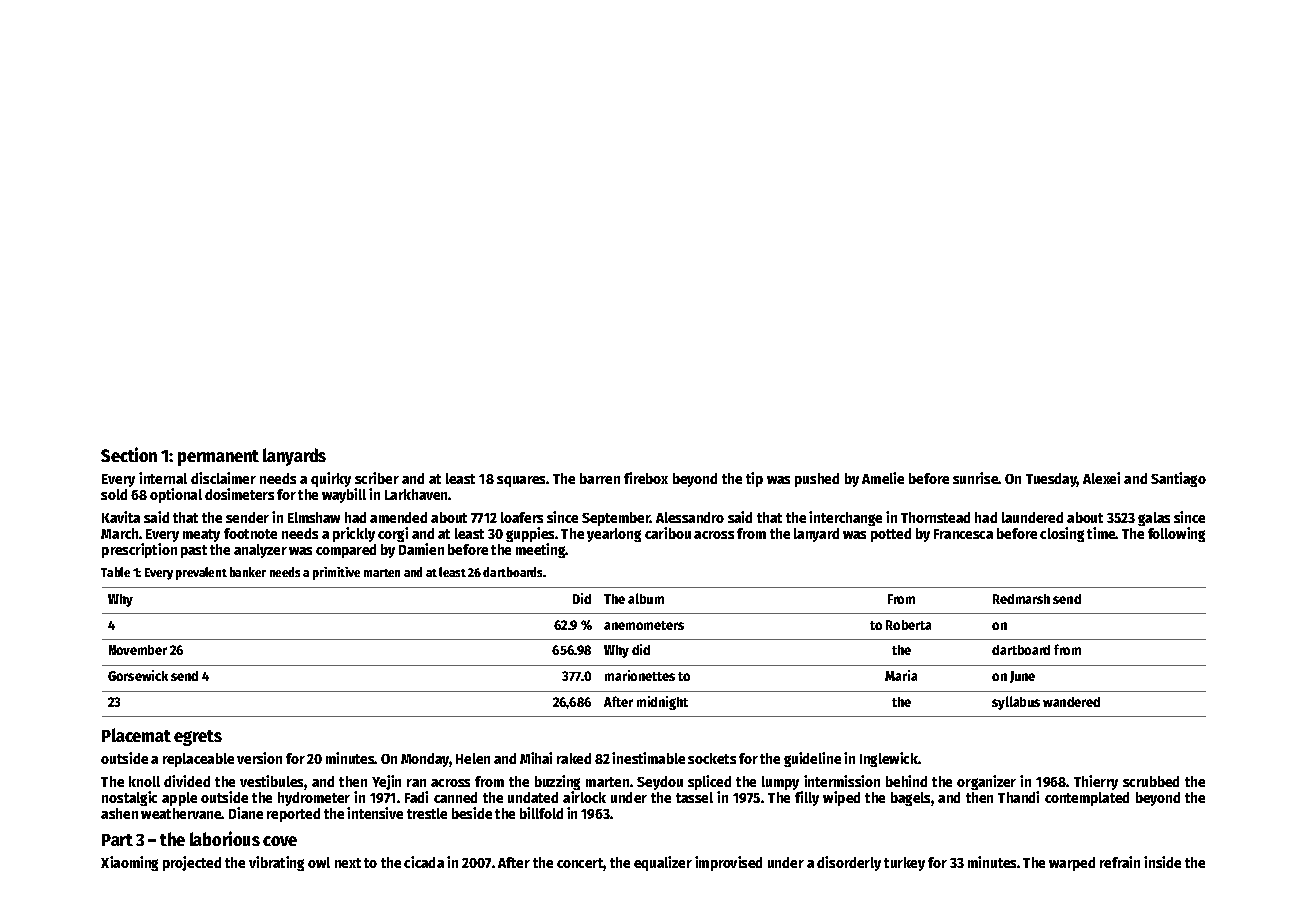 Image resolution: width=1308 pixels, height=924 pixels. What do you see at coordinates (812, 759) in the document?
I see `guideline` at bounding box center [812, 759].
